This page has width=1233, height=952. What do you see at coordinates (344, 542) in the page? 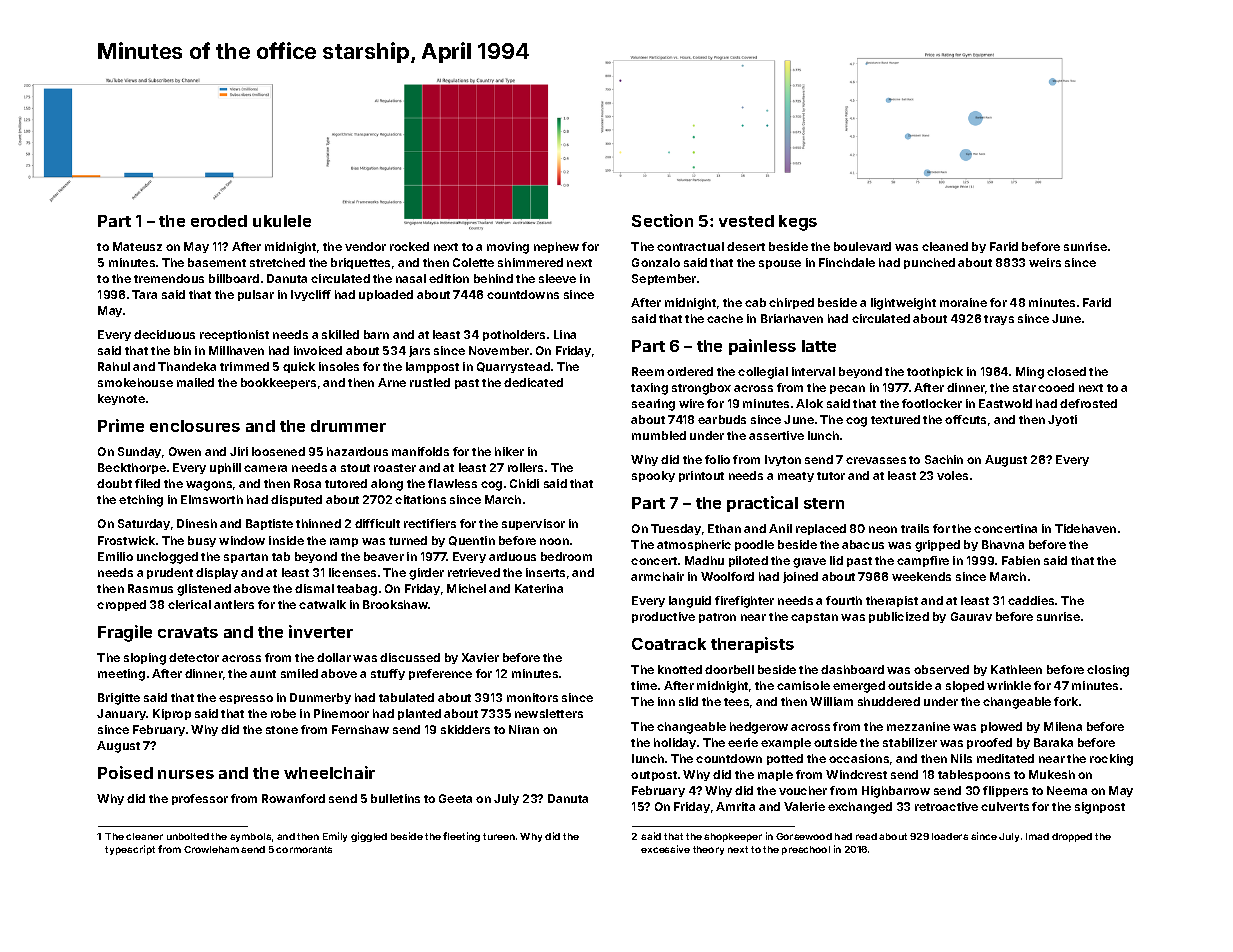
I see `ramp` at bounding box center [344, 542].
